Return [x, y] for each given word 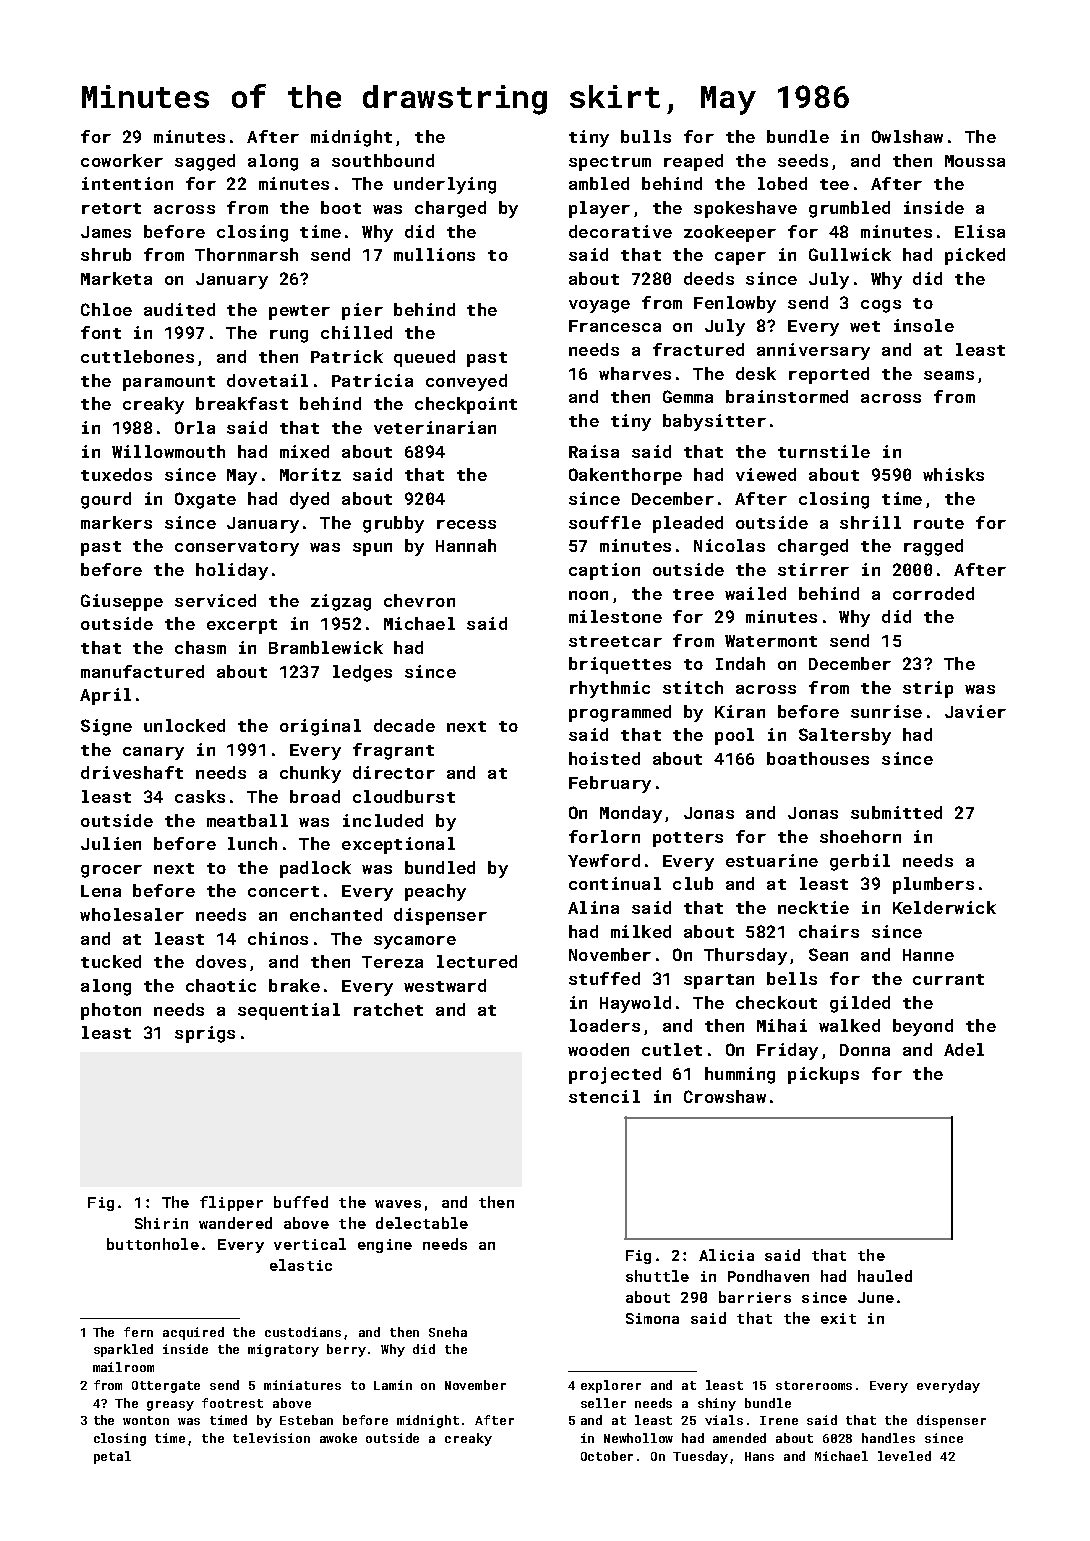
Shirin [161, 1223]
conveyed [466, 382]
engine [385, 1246]
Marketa [116, 278]
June [876, 1297]
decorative [620, 231]
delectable [422, 1223]
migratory [283, 1350]
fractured [698, 349]
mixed [304, 451]
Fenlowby [735, 304]
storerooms [814, 1385]
